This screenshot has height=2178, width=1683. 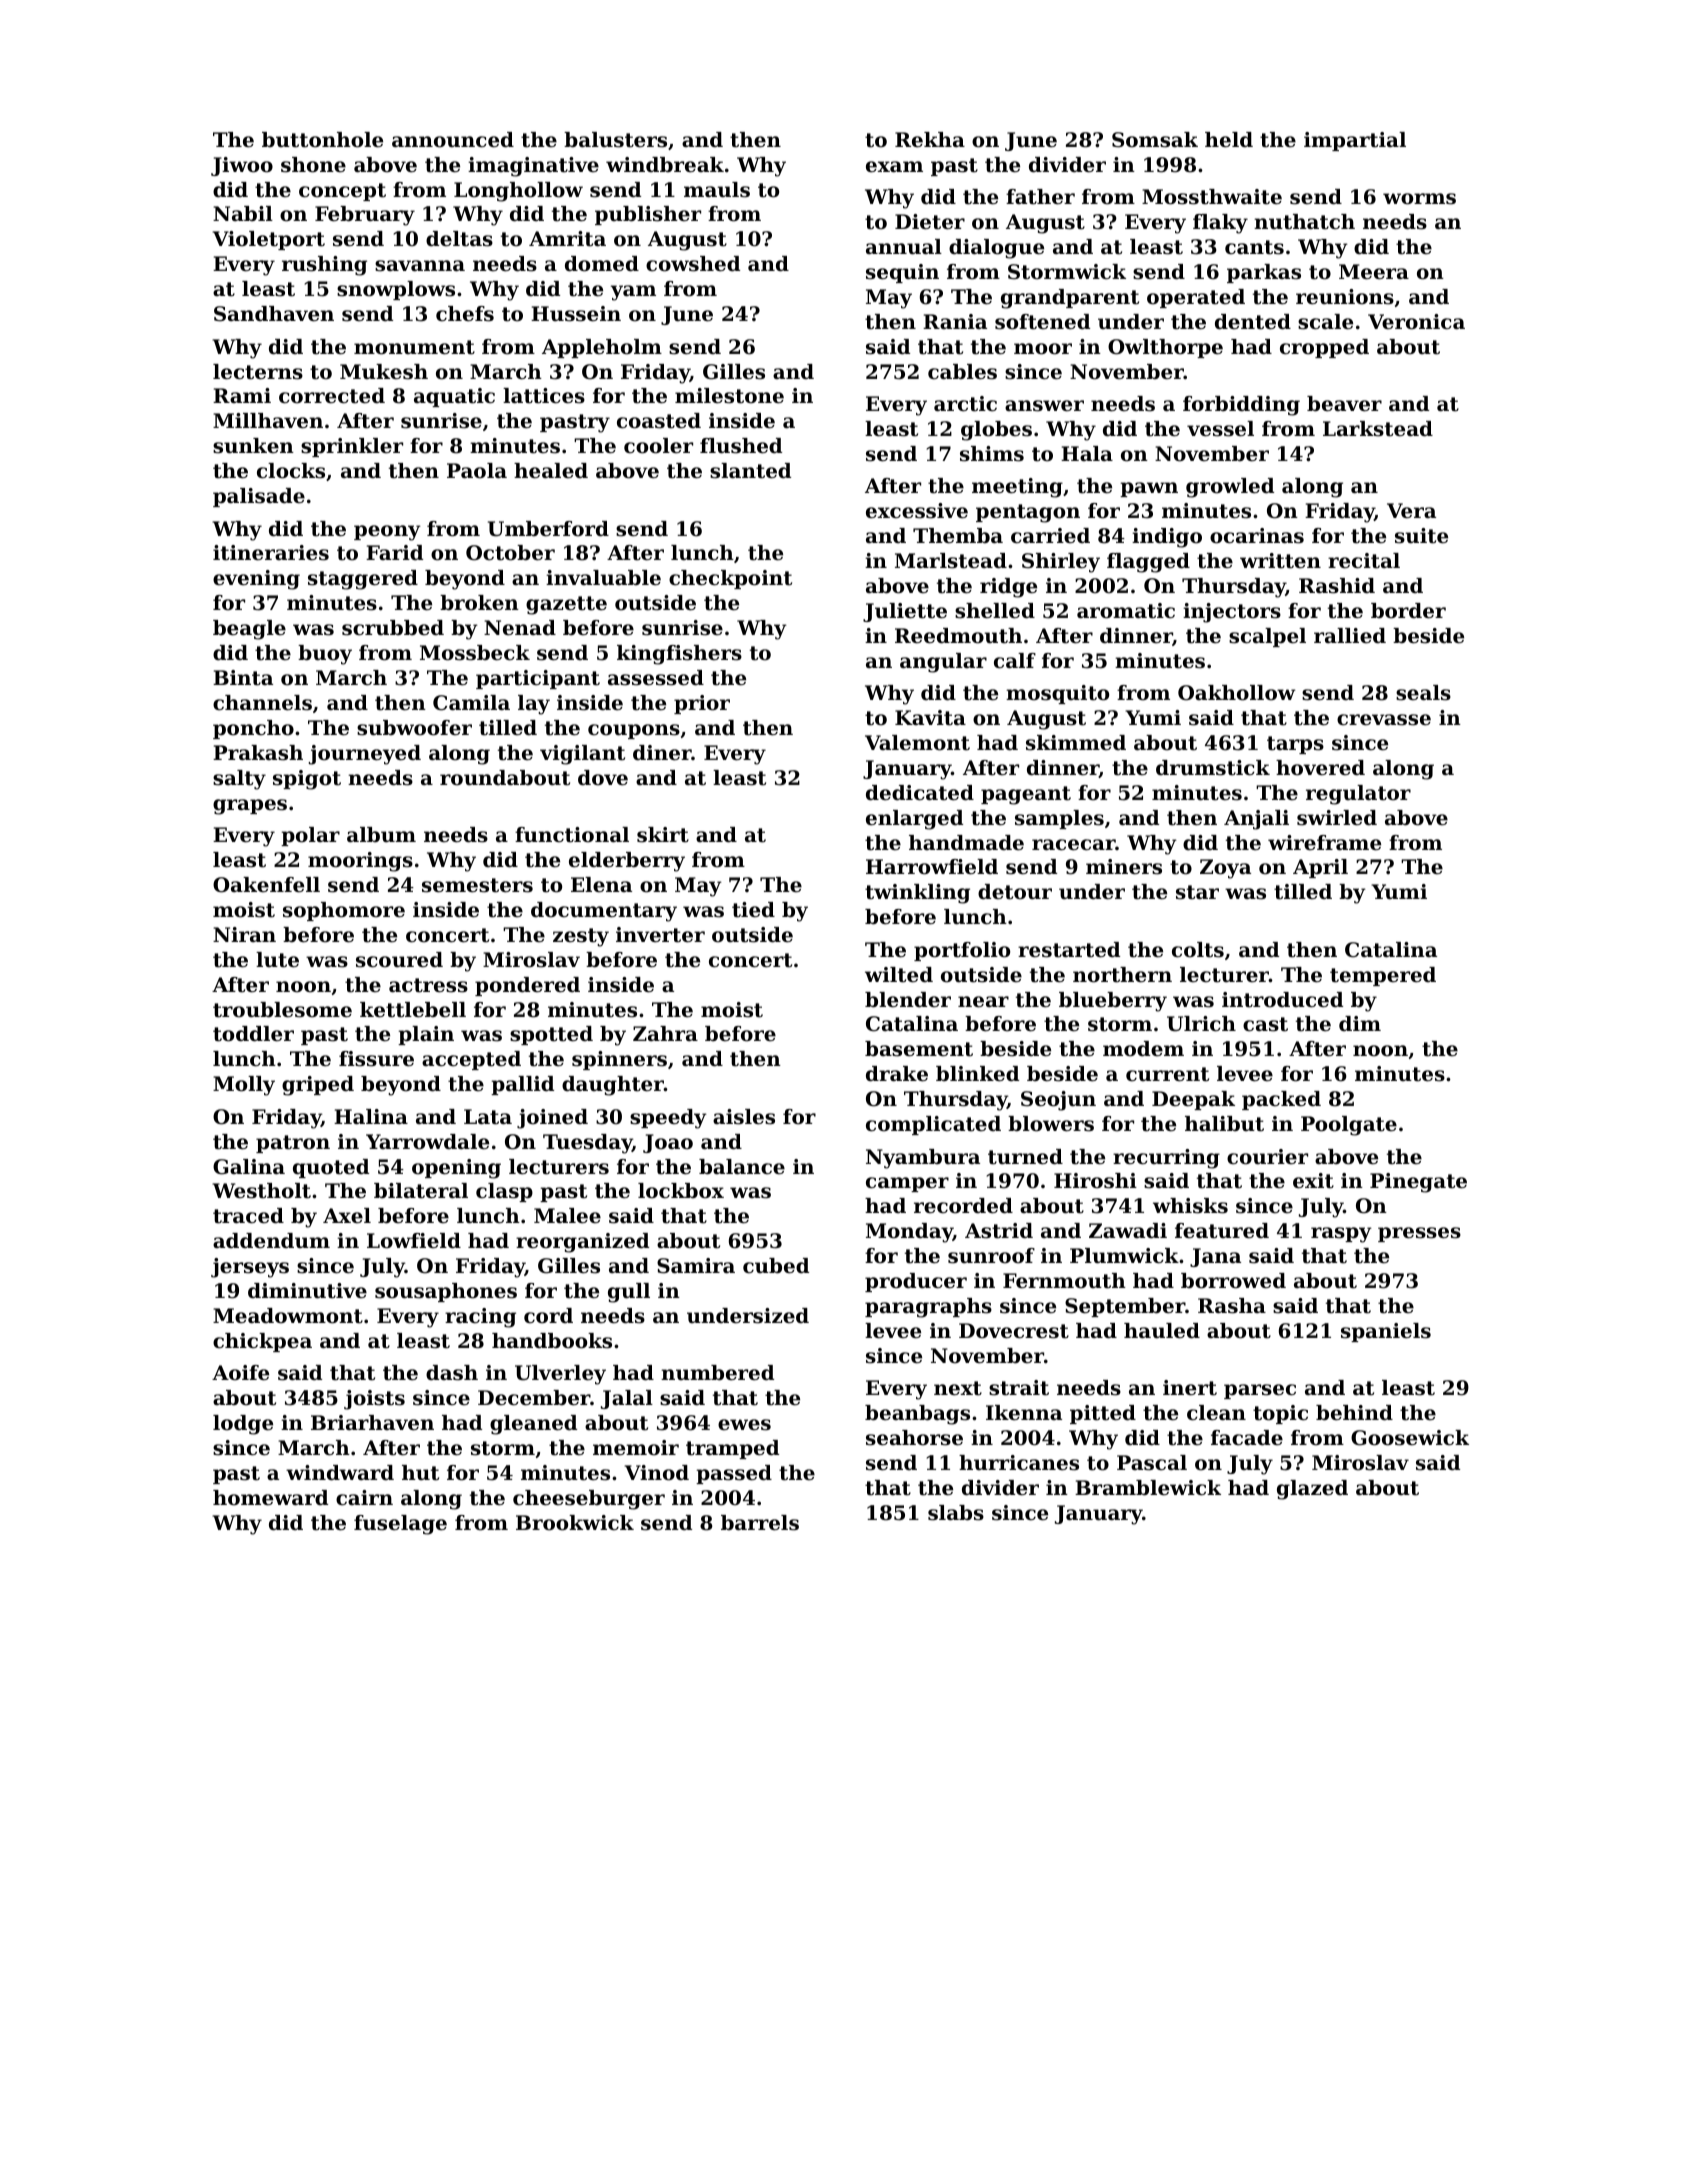 What do you see at coordinates (269, 240) in the screenshot?
I see `Violetport` at bounding box center [269, 240].
